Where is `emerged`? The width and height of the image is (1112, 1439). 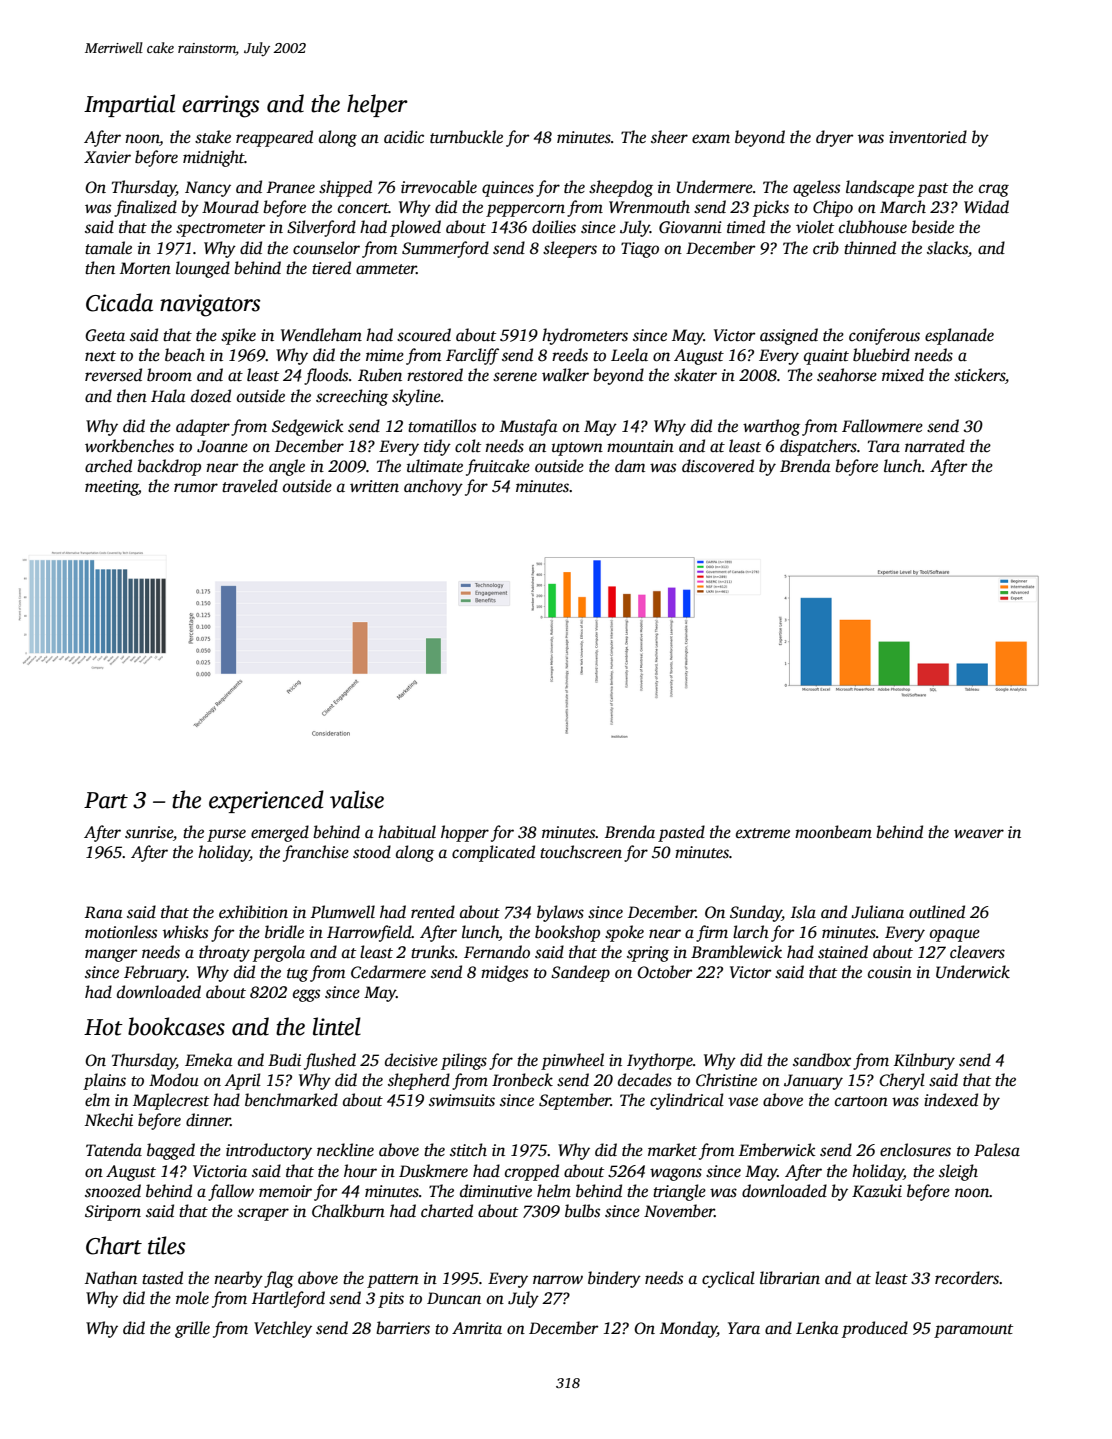
emerged is located at coordinates (280, 833).
